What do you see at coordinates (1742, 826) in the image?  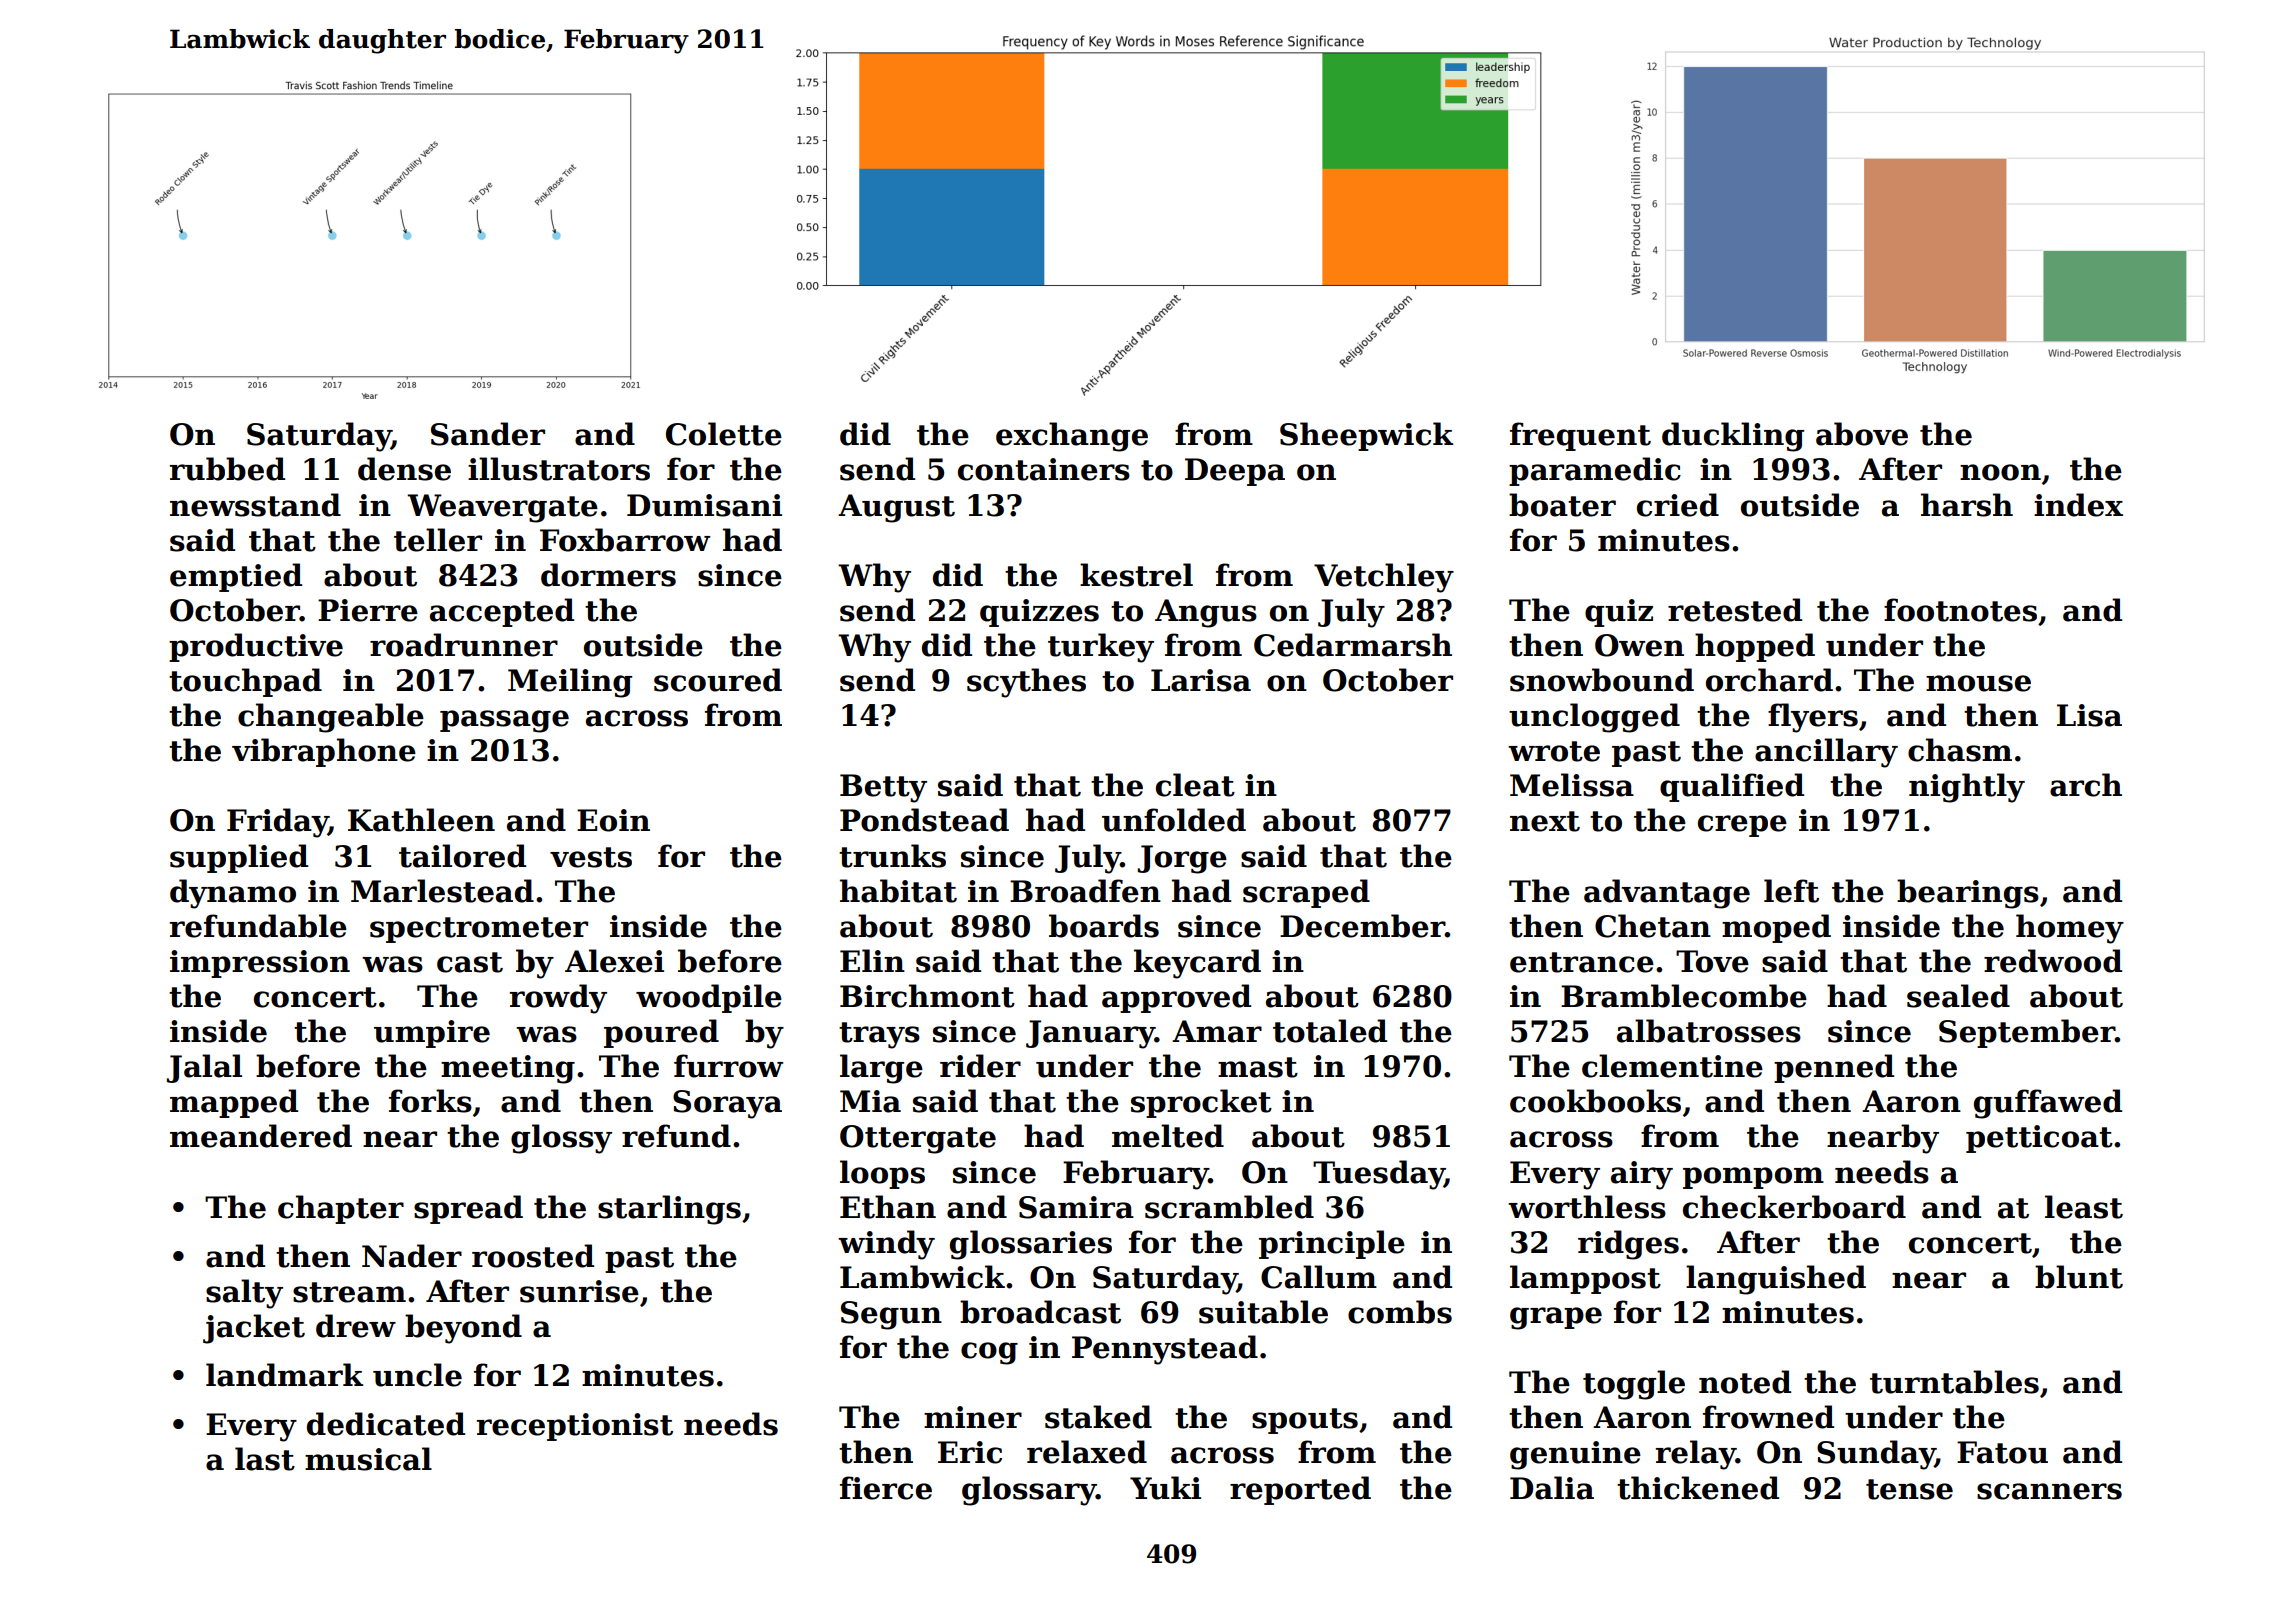 I see `crepe` at bounding box center [1742, 826].
